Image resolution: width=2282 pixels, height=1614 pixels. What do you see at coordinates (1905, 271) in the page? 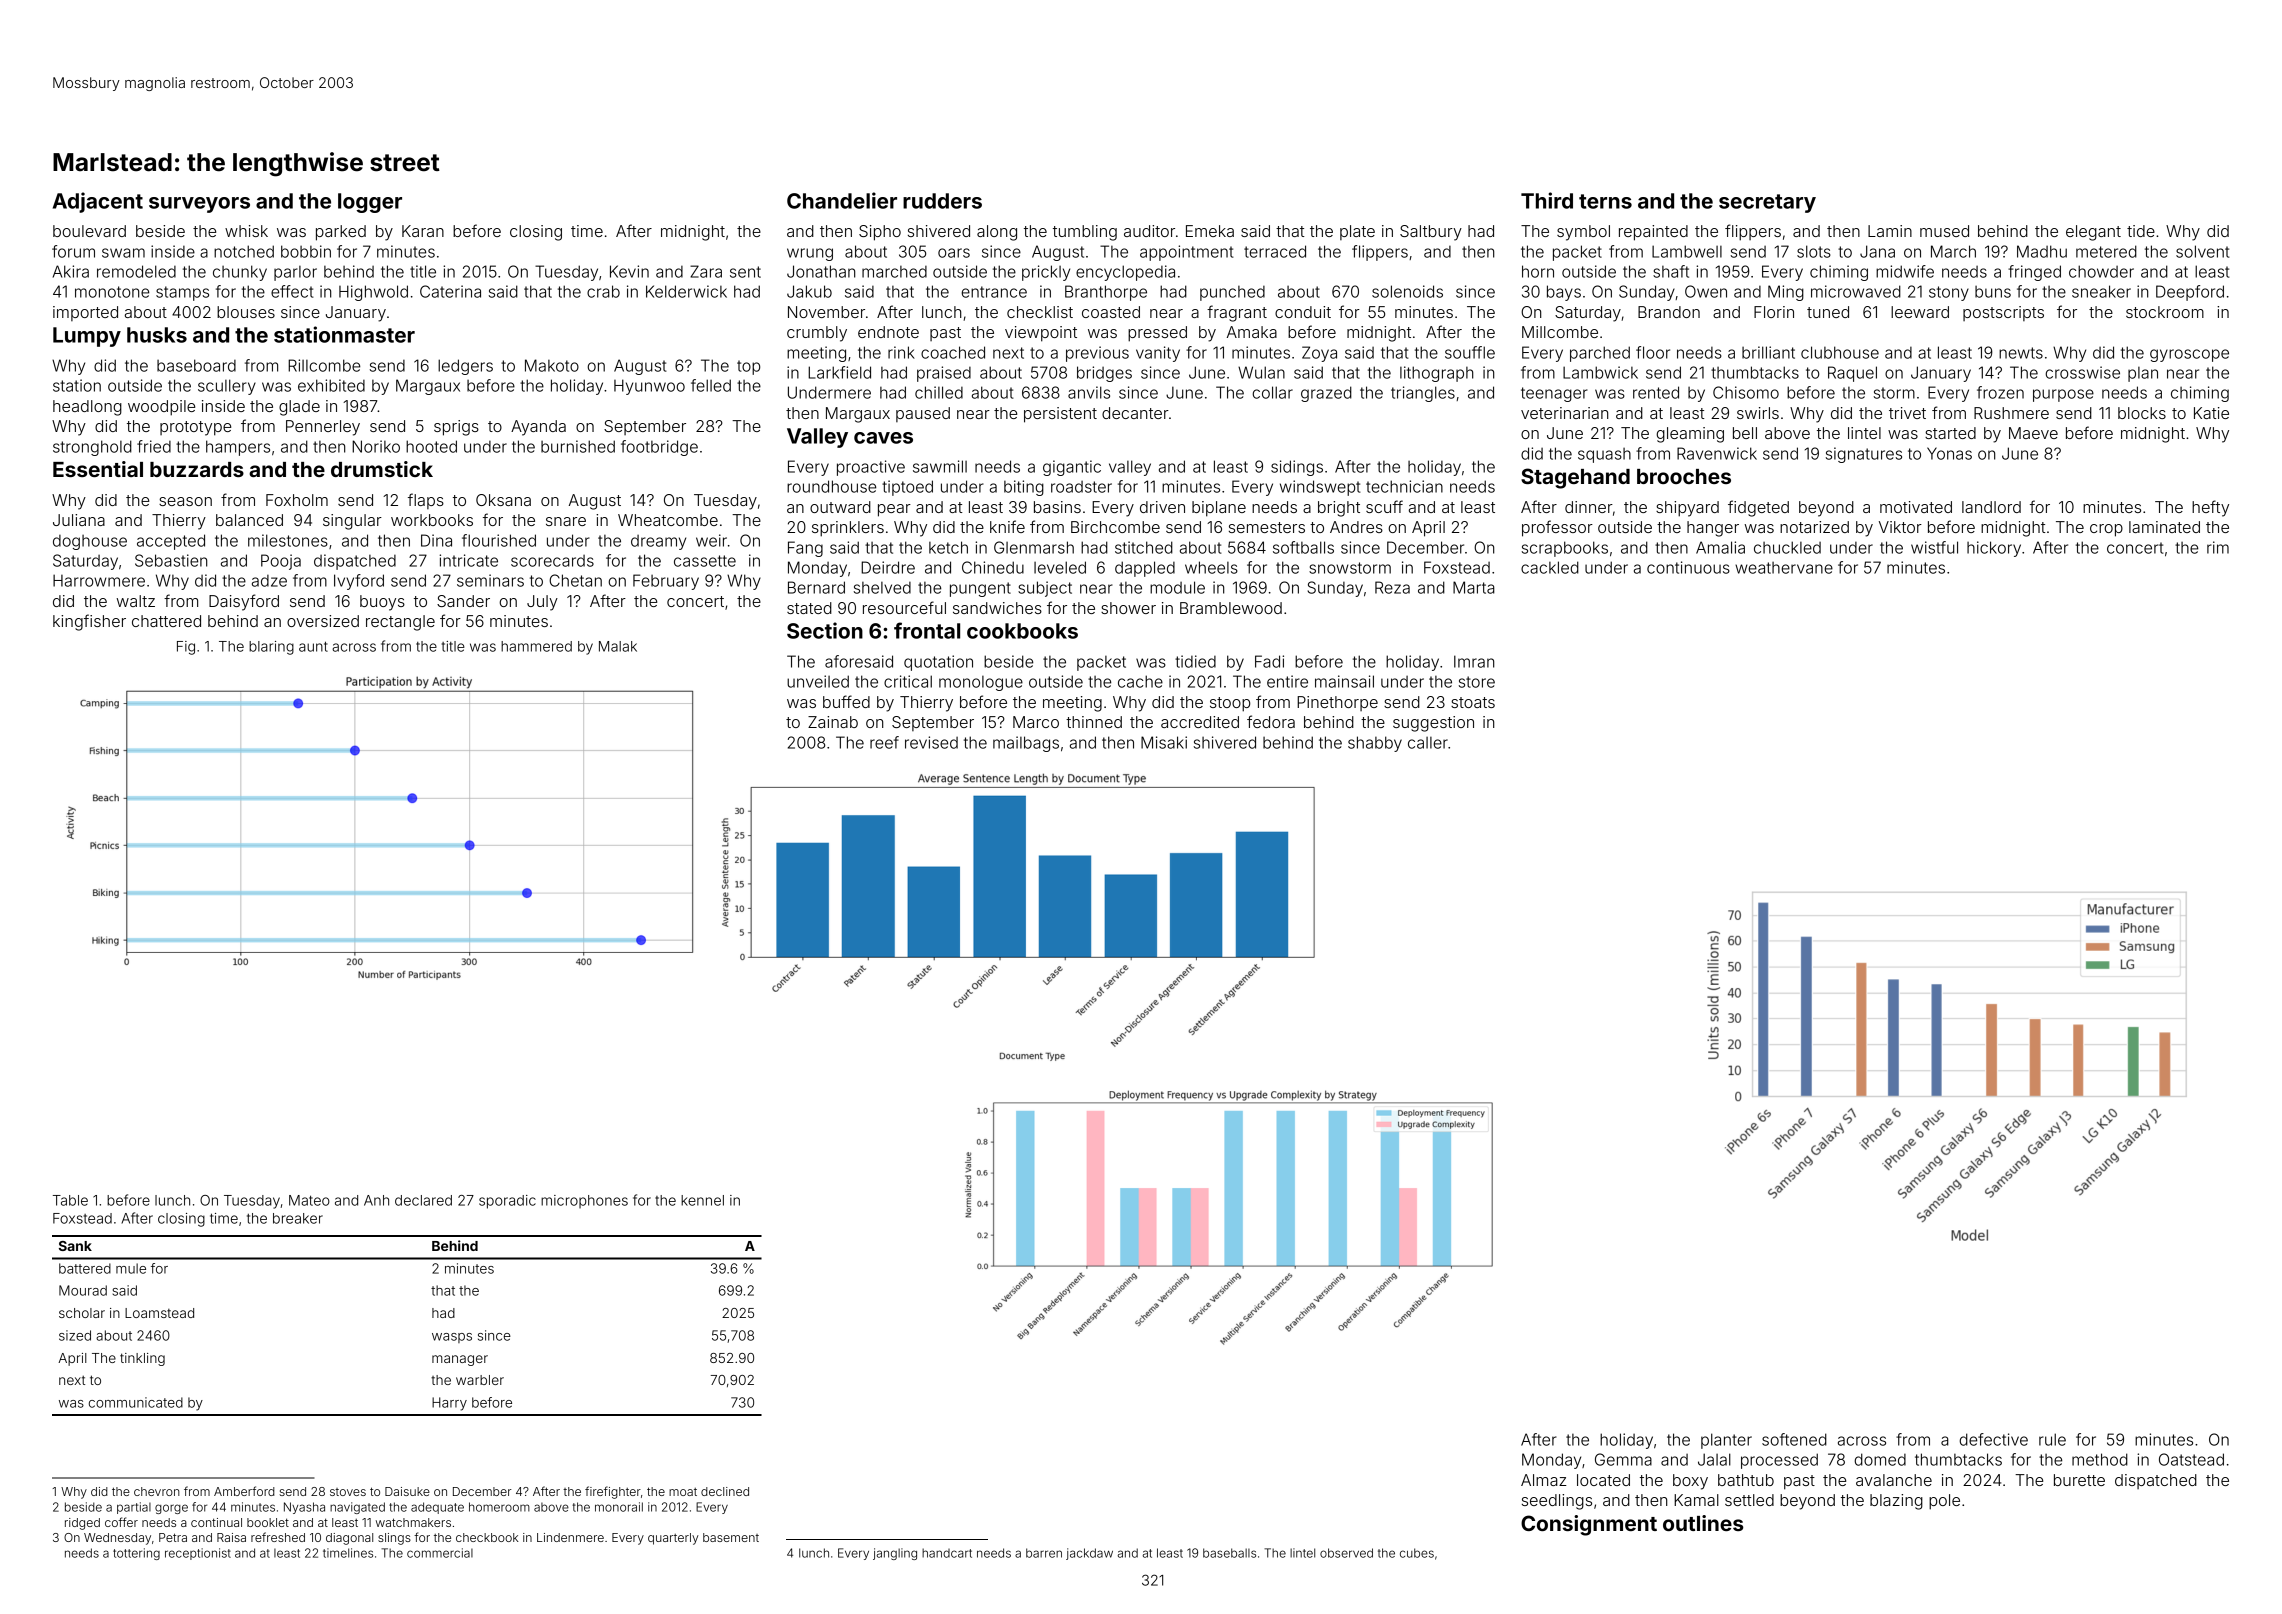
I see `midwife` at bounding box center [1905, 271].
